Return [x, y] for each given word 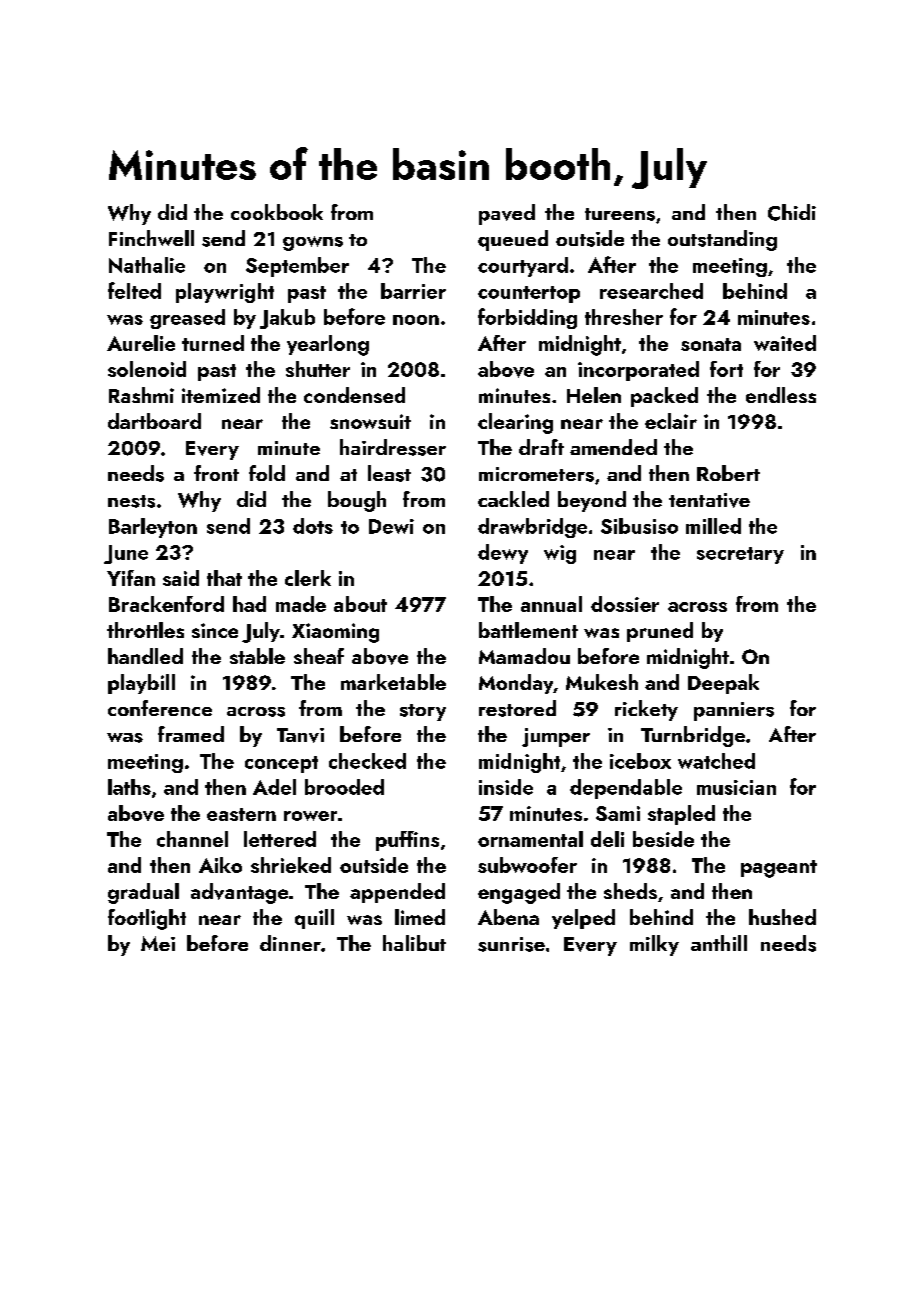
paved [507, 214]
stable [257, 656]
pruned [660, 632]
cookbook [277, 212]
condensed [354, 395]
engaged [519, 893]
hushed [782, 917]
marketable [393, 682]
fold [267, 473]
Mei [158, 943]
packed [664, 397]
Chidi [792, 212]
